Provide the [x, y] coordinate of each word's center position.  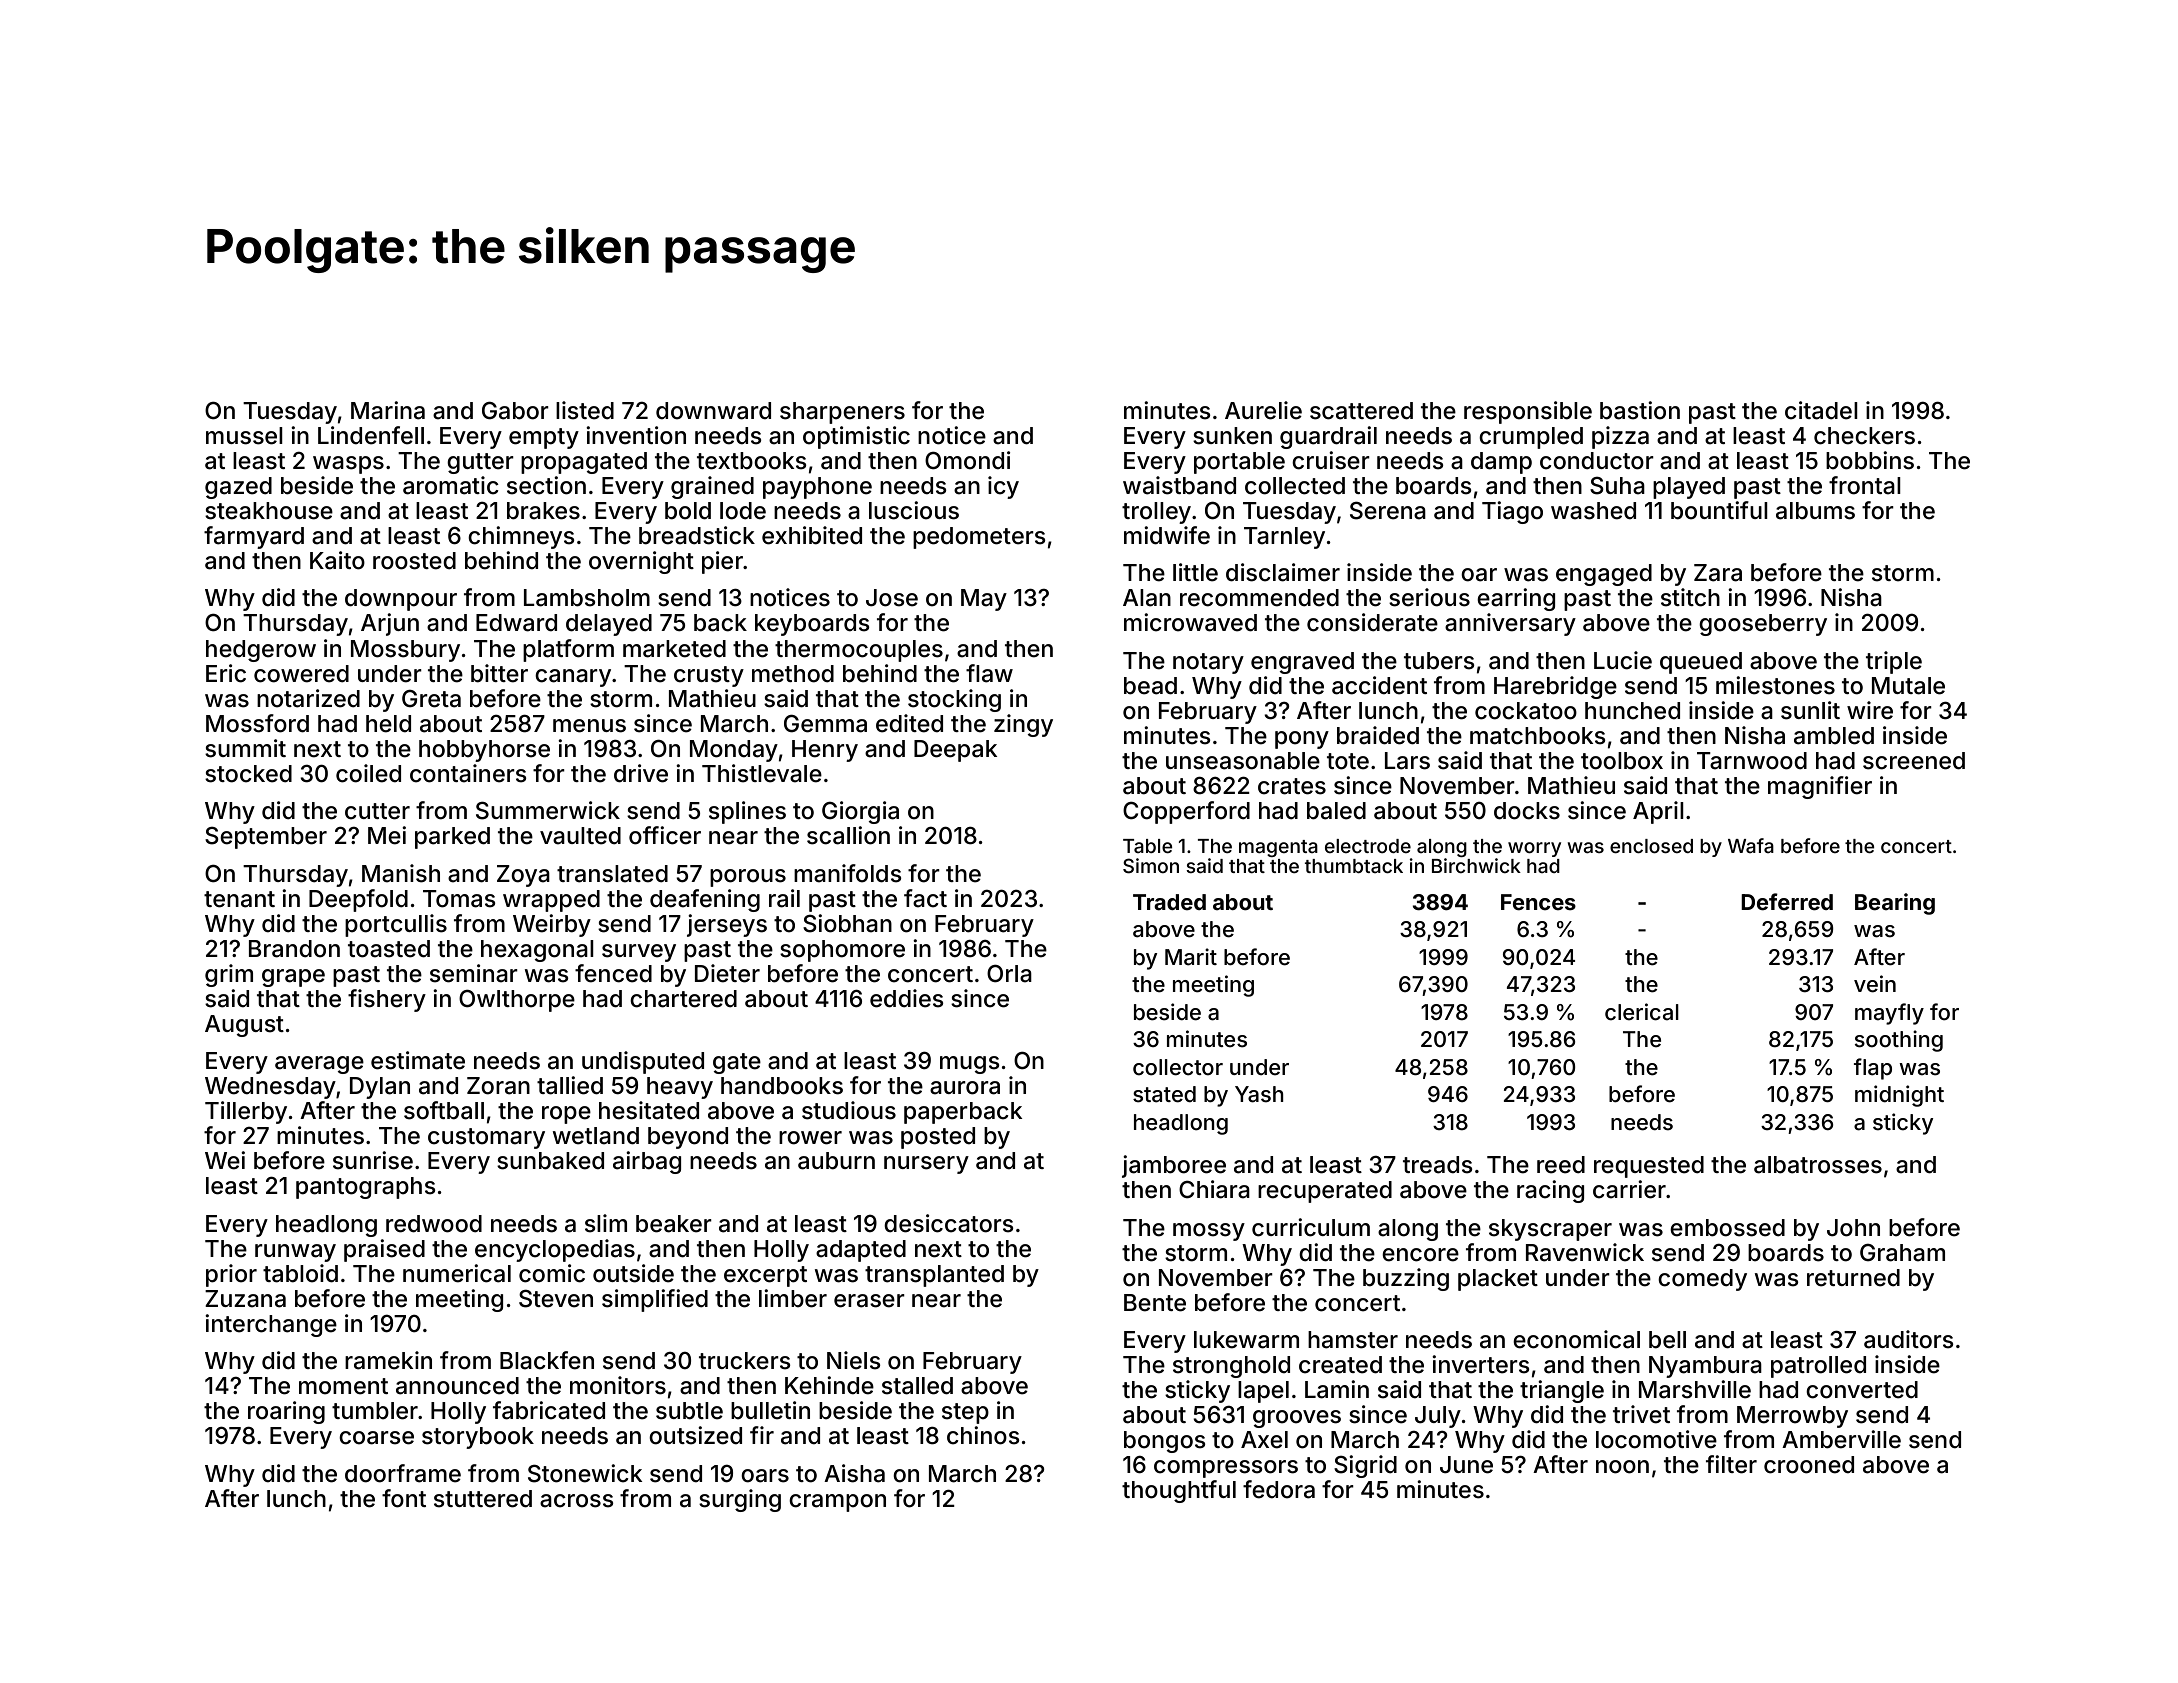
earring [1516, 599]
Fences [1538, 902]
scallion [848, 835]
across [577, 1501]
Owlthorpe [517, 1001]
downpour [401, 600]
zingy [1023, 725]
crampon [837, 1503]
